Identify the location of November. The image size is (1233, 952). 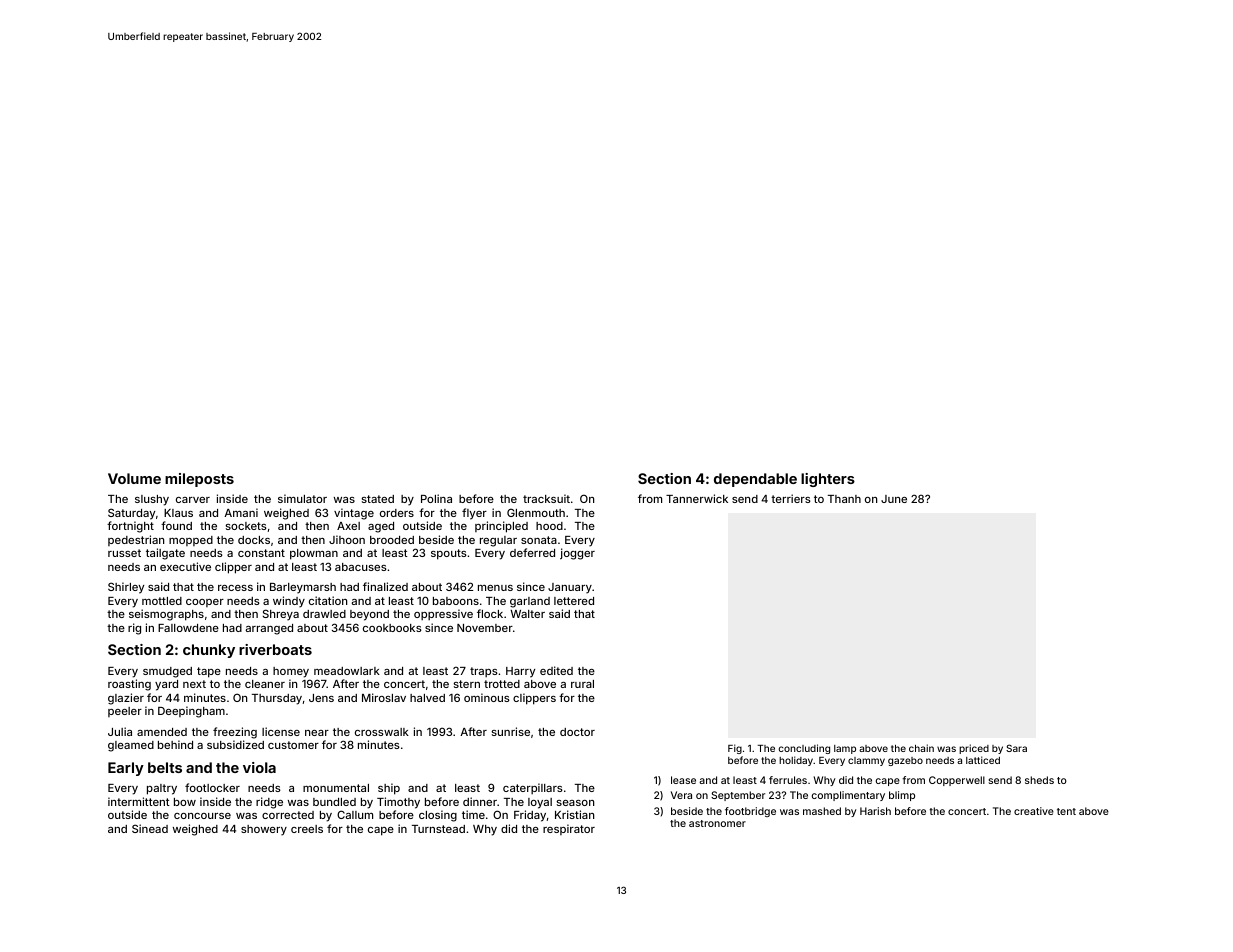
(485, 628).
